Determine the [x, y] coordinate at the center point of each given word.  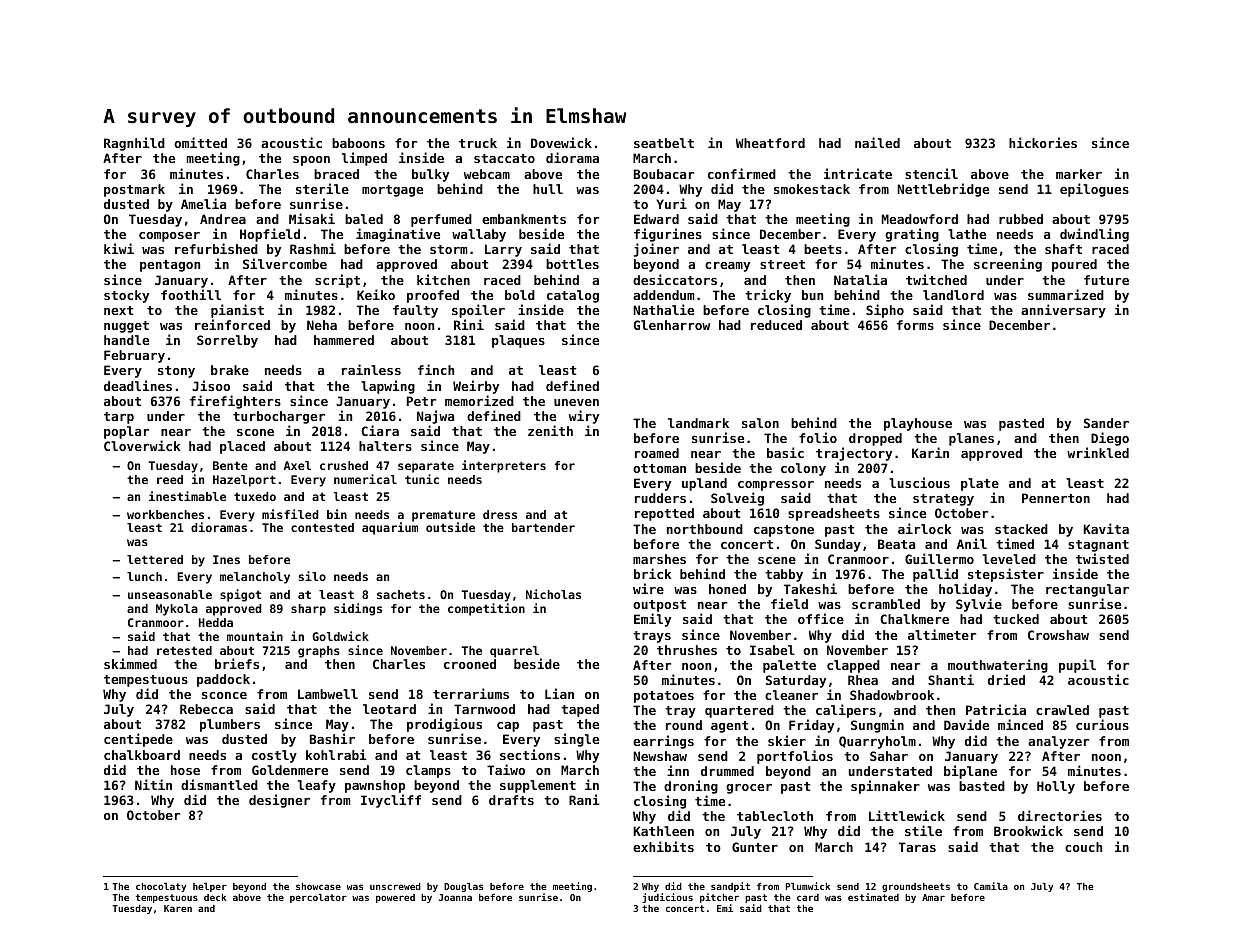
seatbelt [664, 143]
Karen [178, 908]
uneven [576, 402]
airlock [924, 528]
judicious [667, 898]
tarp [119, 418]
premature [443, 516]
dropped [875, 439]
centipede [138, 740]
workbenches [165, 514]
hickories [1043, 142]
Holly [1056, 787]
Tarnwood [484, 709]
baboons [358, 143]
